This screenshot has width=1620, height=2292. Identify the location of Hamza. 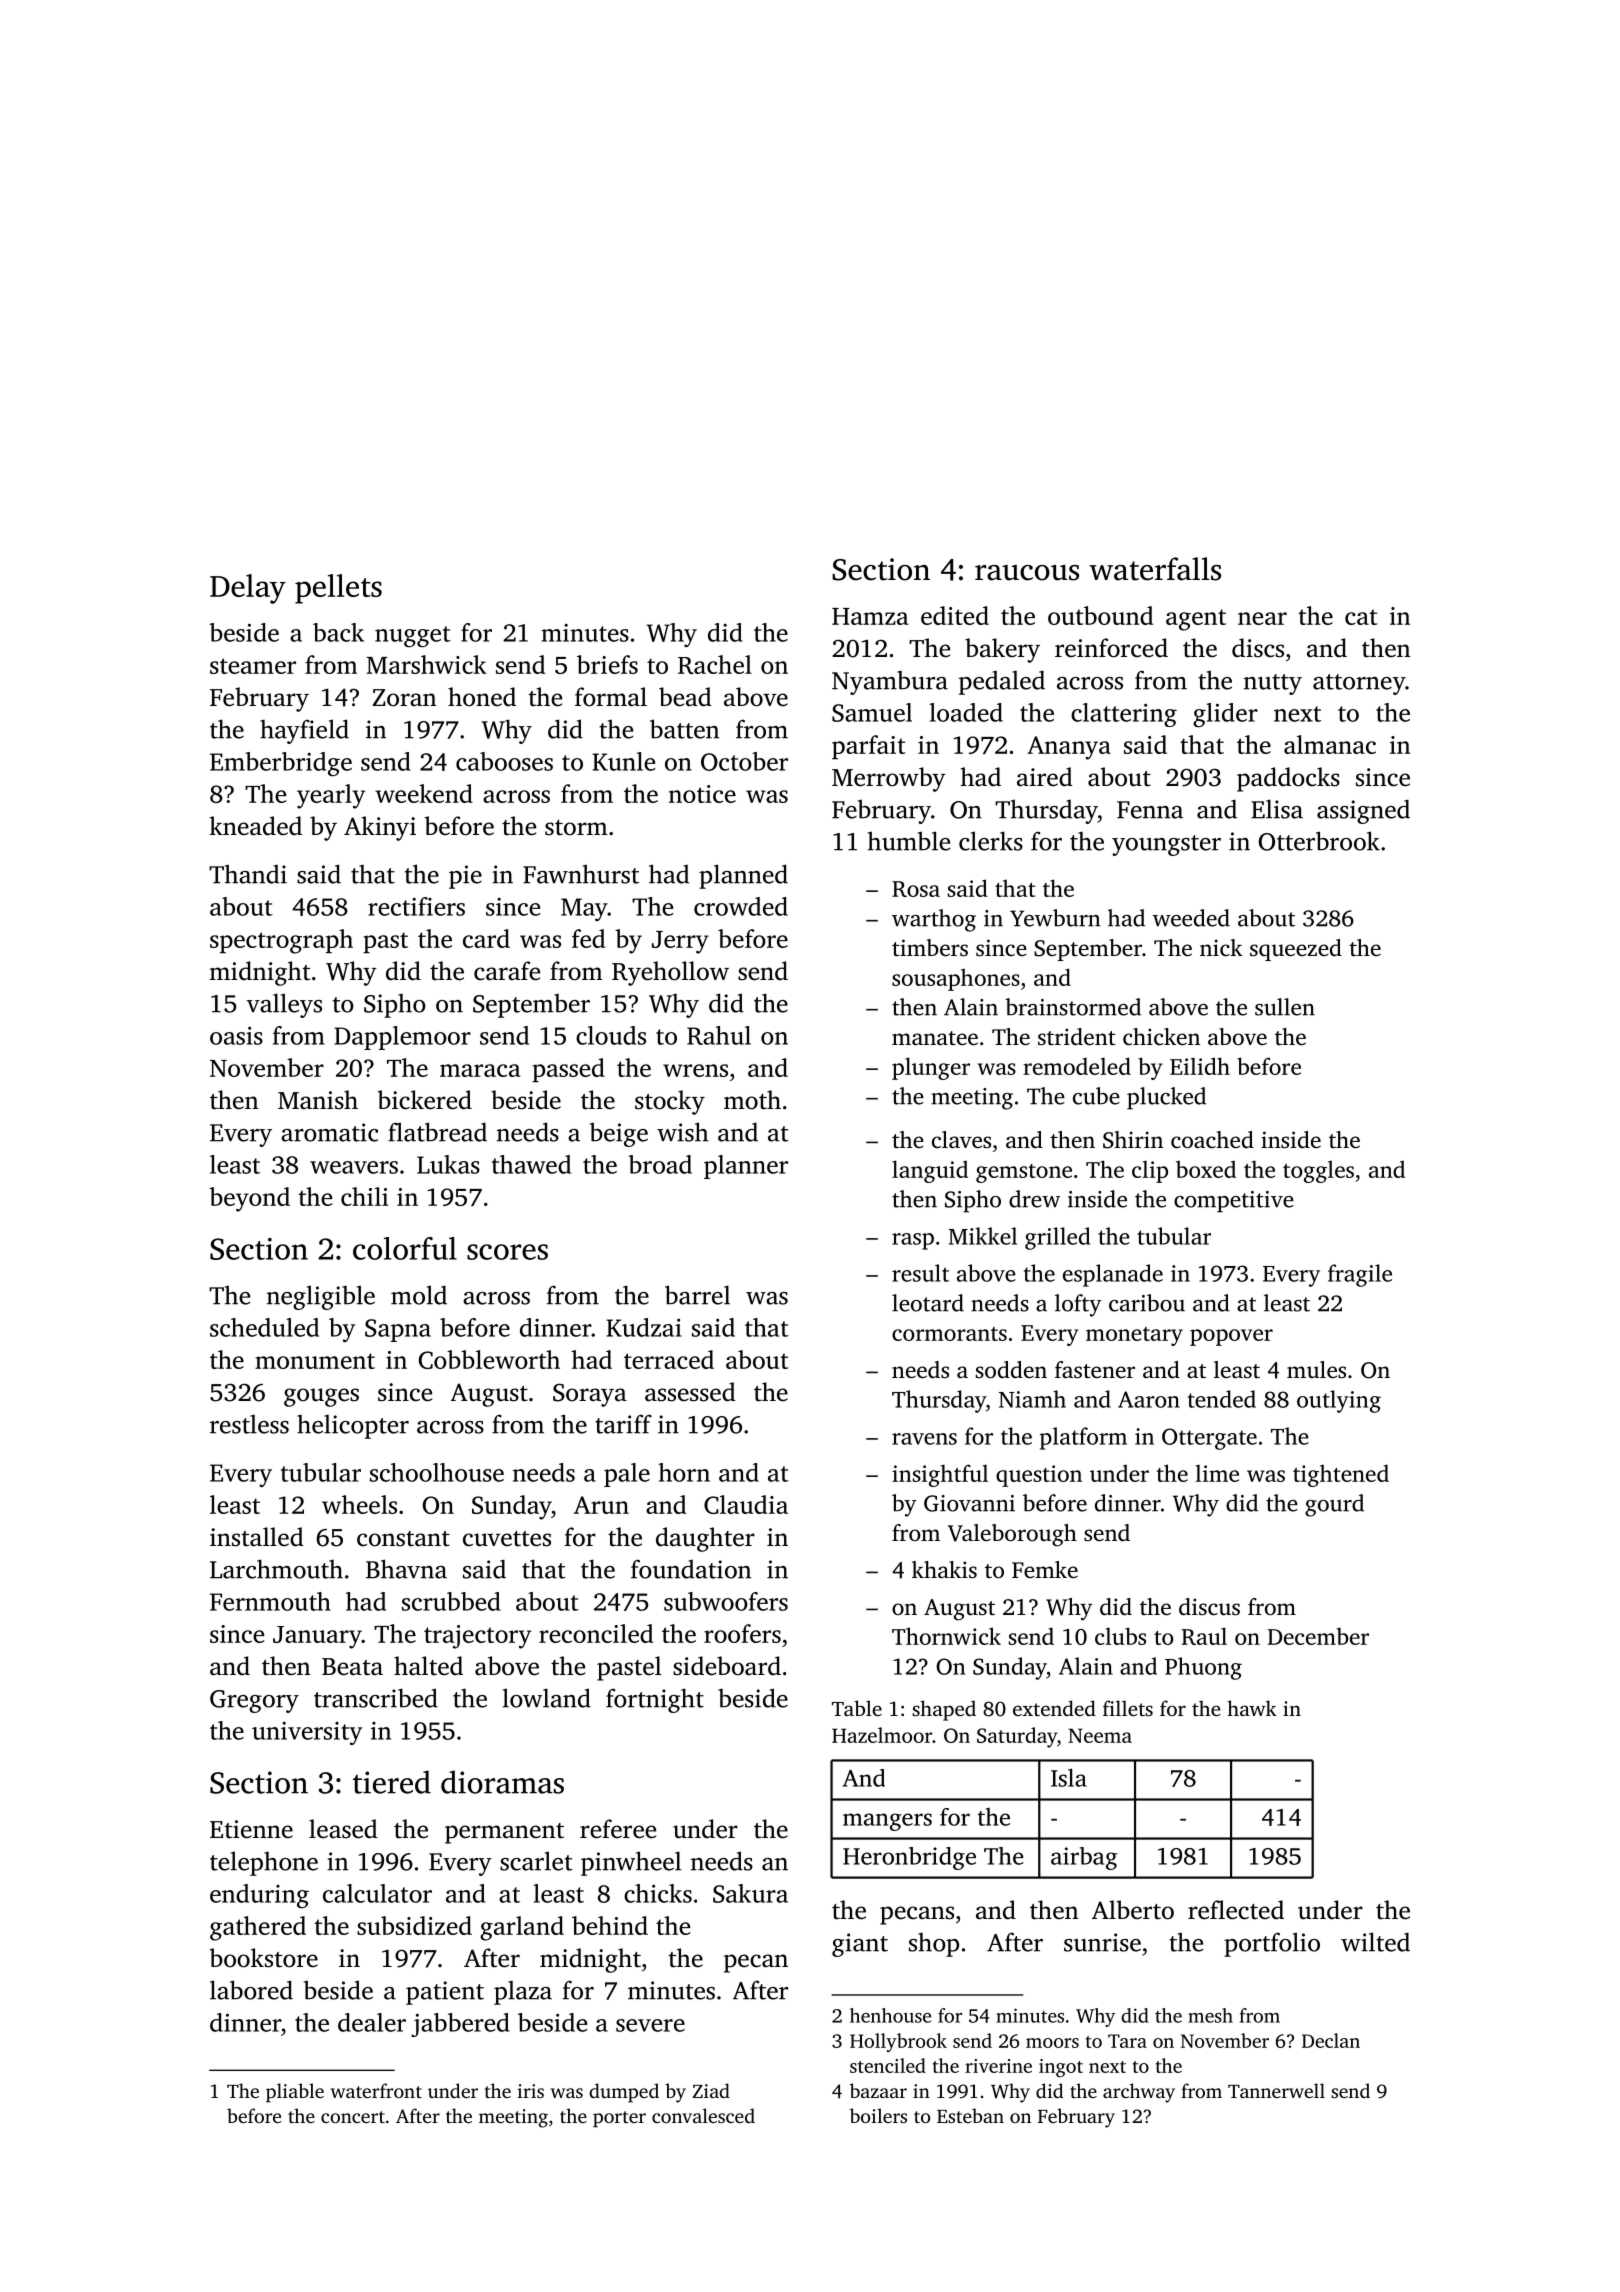
(870, 616).
